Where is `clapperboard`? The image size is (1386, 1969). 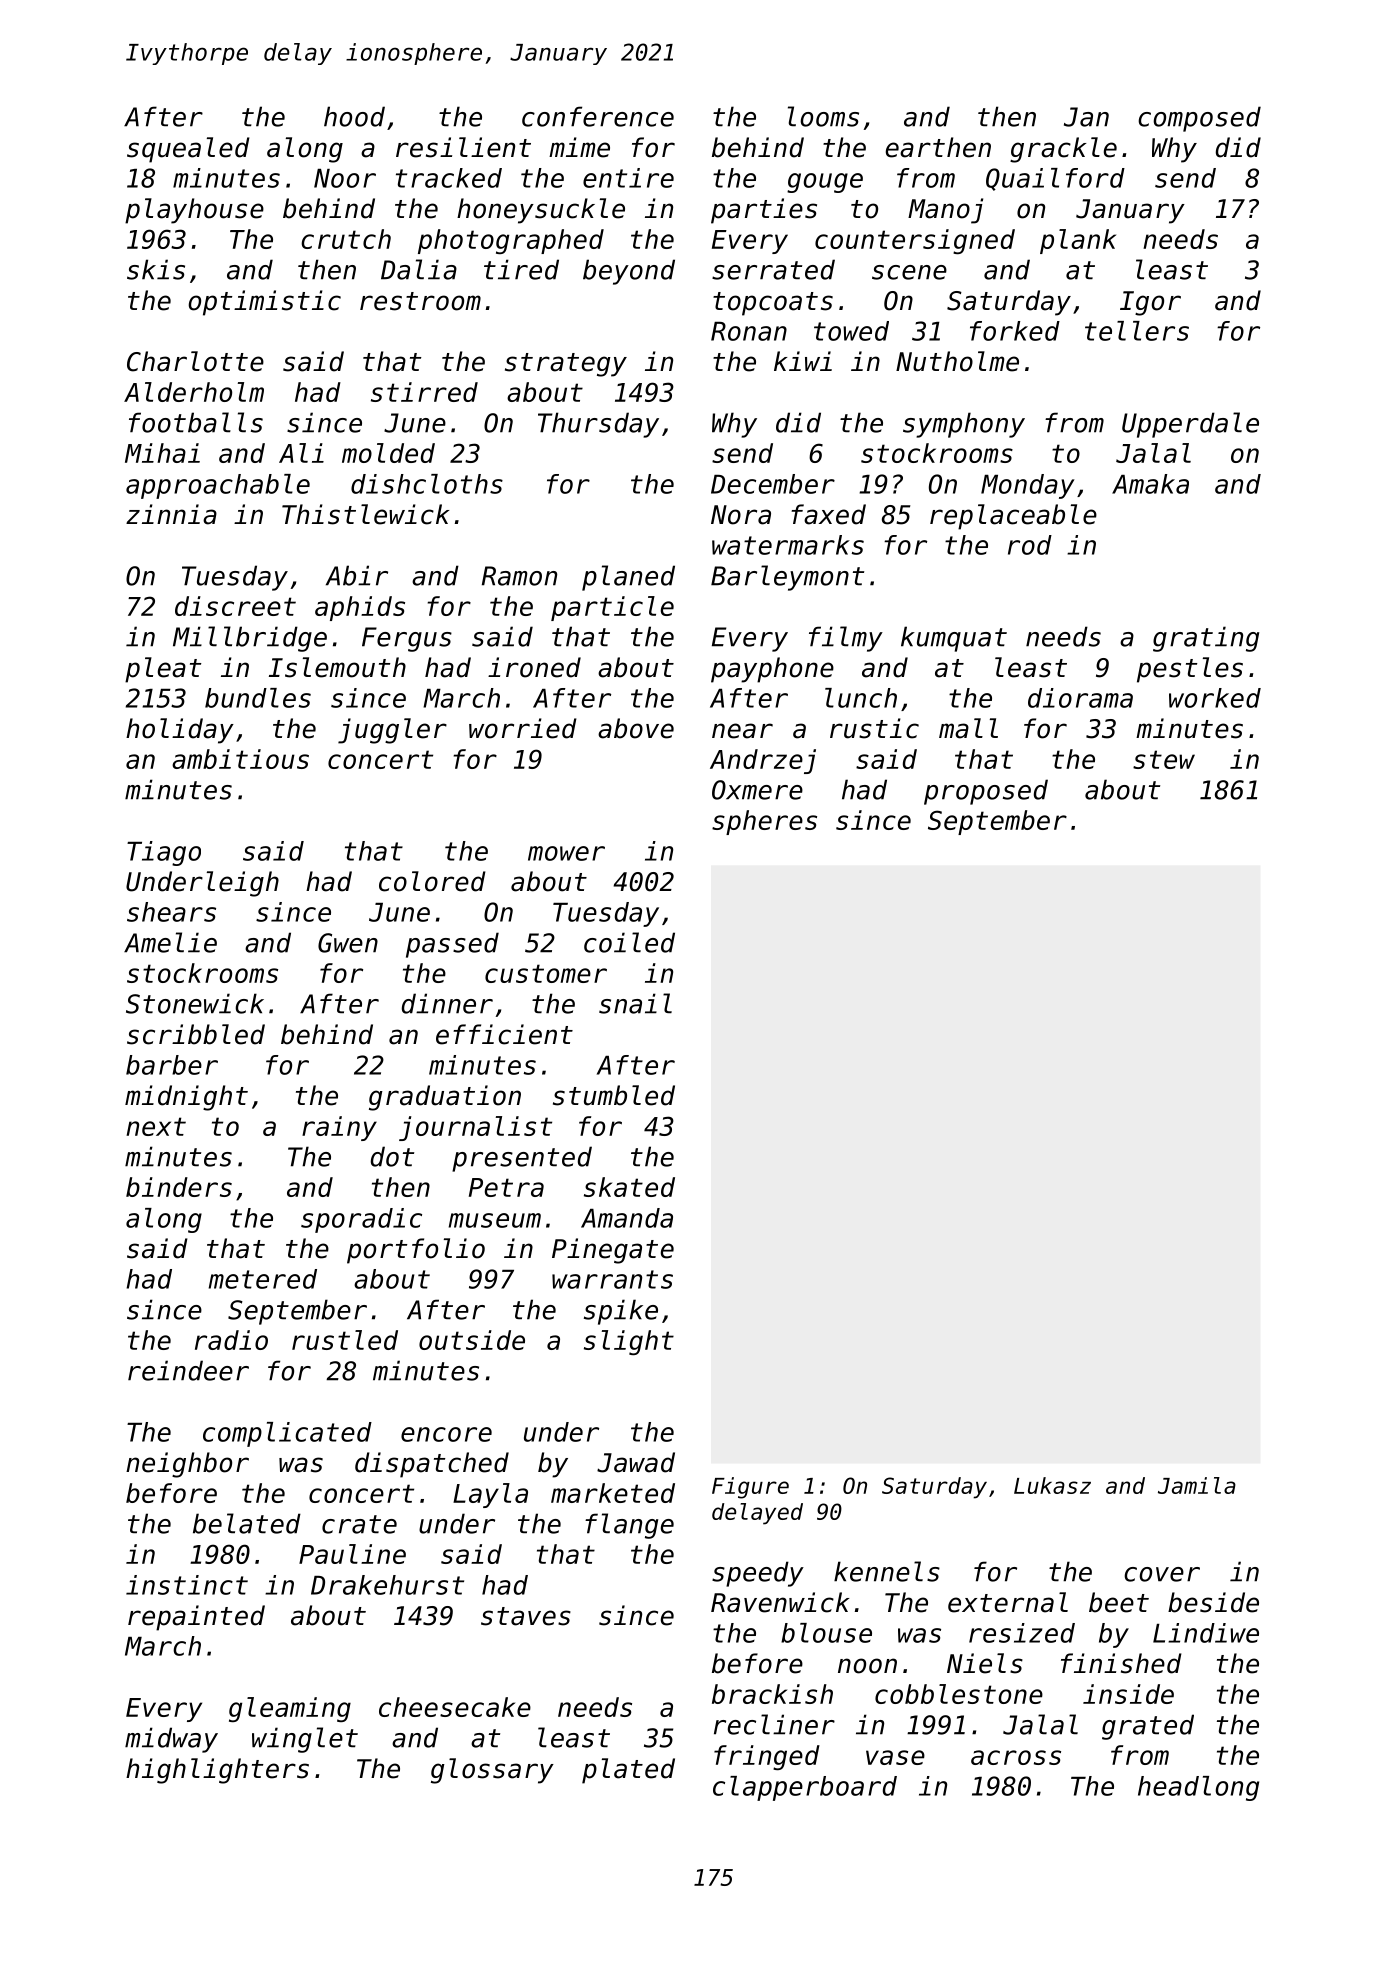 clapperboard is located at coordinates (805, 1788).
